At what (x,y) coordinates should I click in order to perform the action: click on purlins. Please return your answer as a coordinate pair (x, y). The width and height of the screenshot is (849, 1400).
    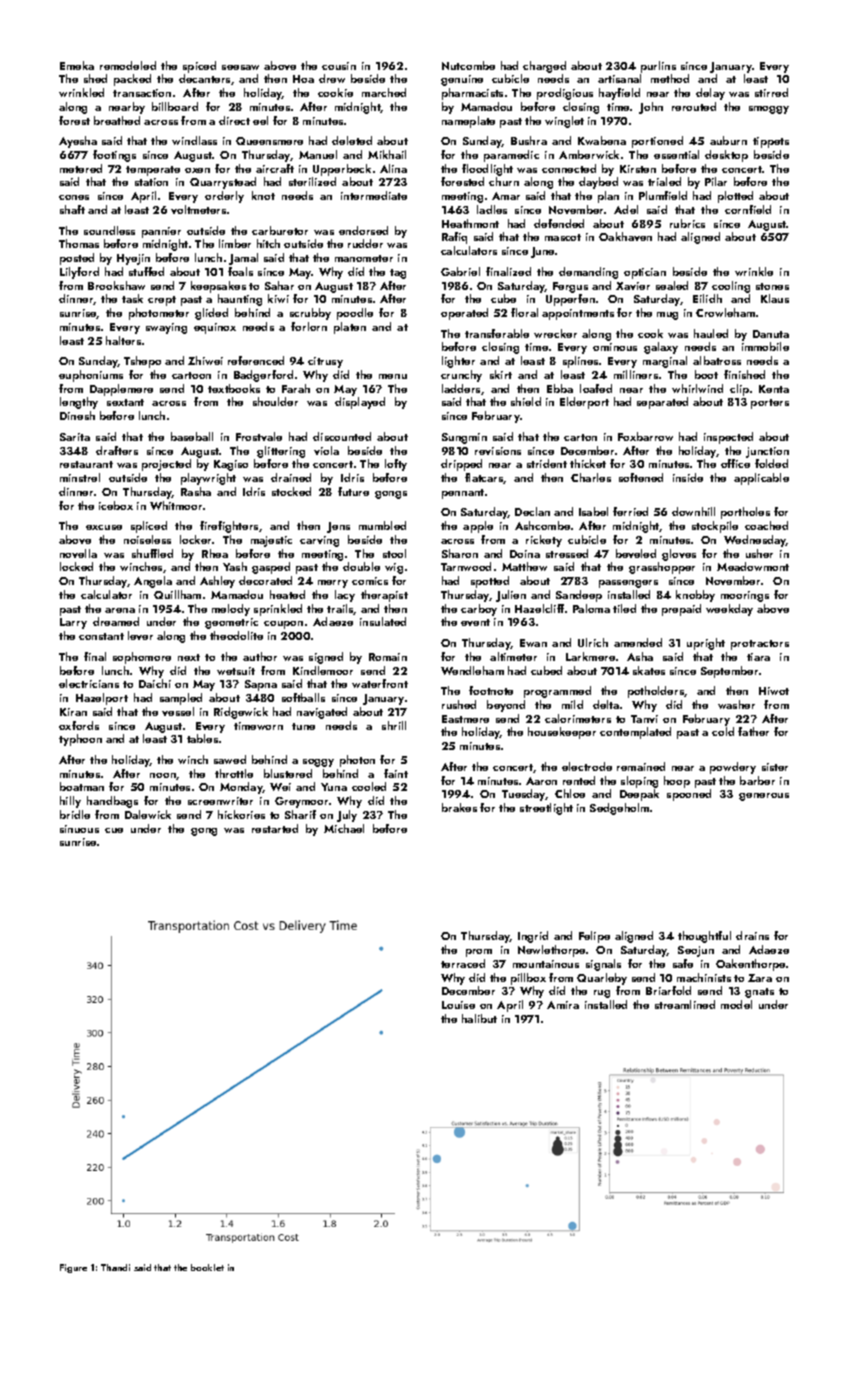
    Looking at the image, I should click on (658, 67).
